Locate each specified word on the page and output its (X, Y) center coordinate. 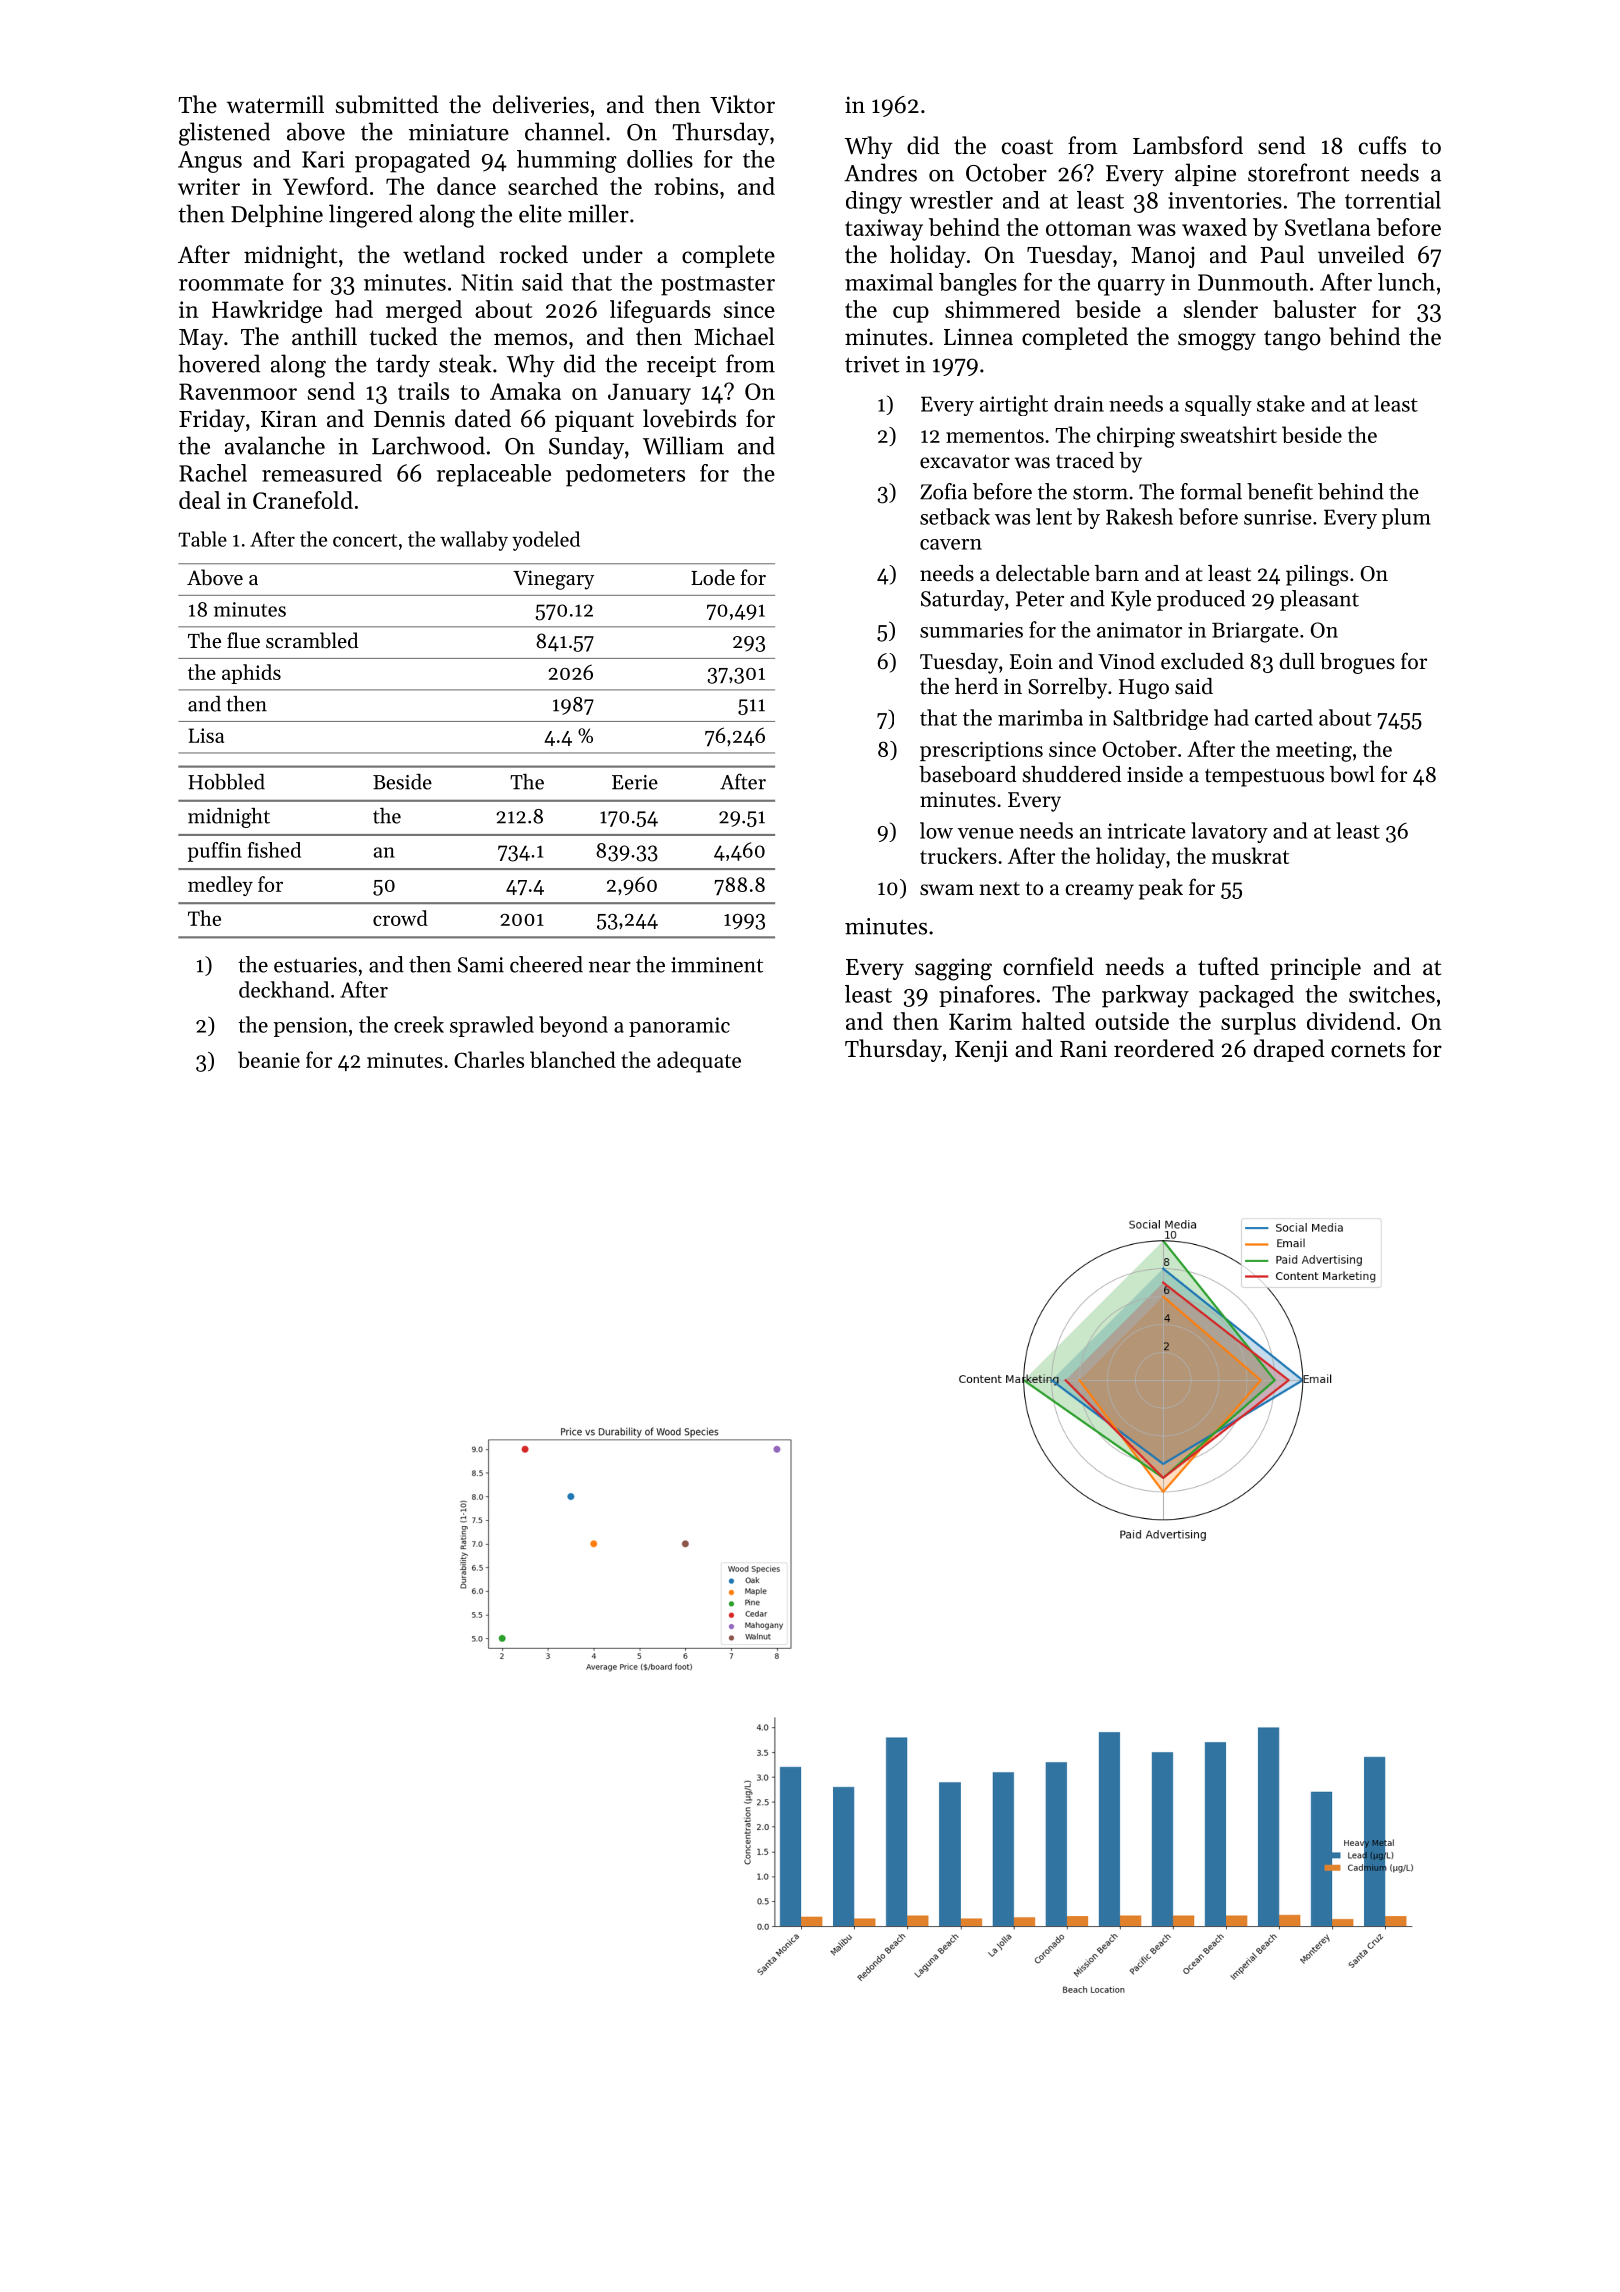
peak (1161, 889)
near (610, 967)
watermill (275, 104)
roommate (231, 283)
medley (220, 886)
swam (947, 890)
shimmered (1002, 309)
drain (1079, 403)
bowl (1352, 774)
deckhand (284, 989)
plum (1406, 518)
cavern (951, 544)
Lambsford (1188, 145)
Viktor (742, 104)
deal (200, 500)
